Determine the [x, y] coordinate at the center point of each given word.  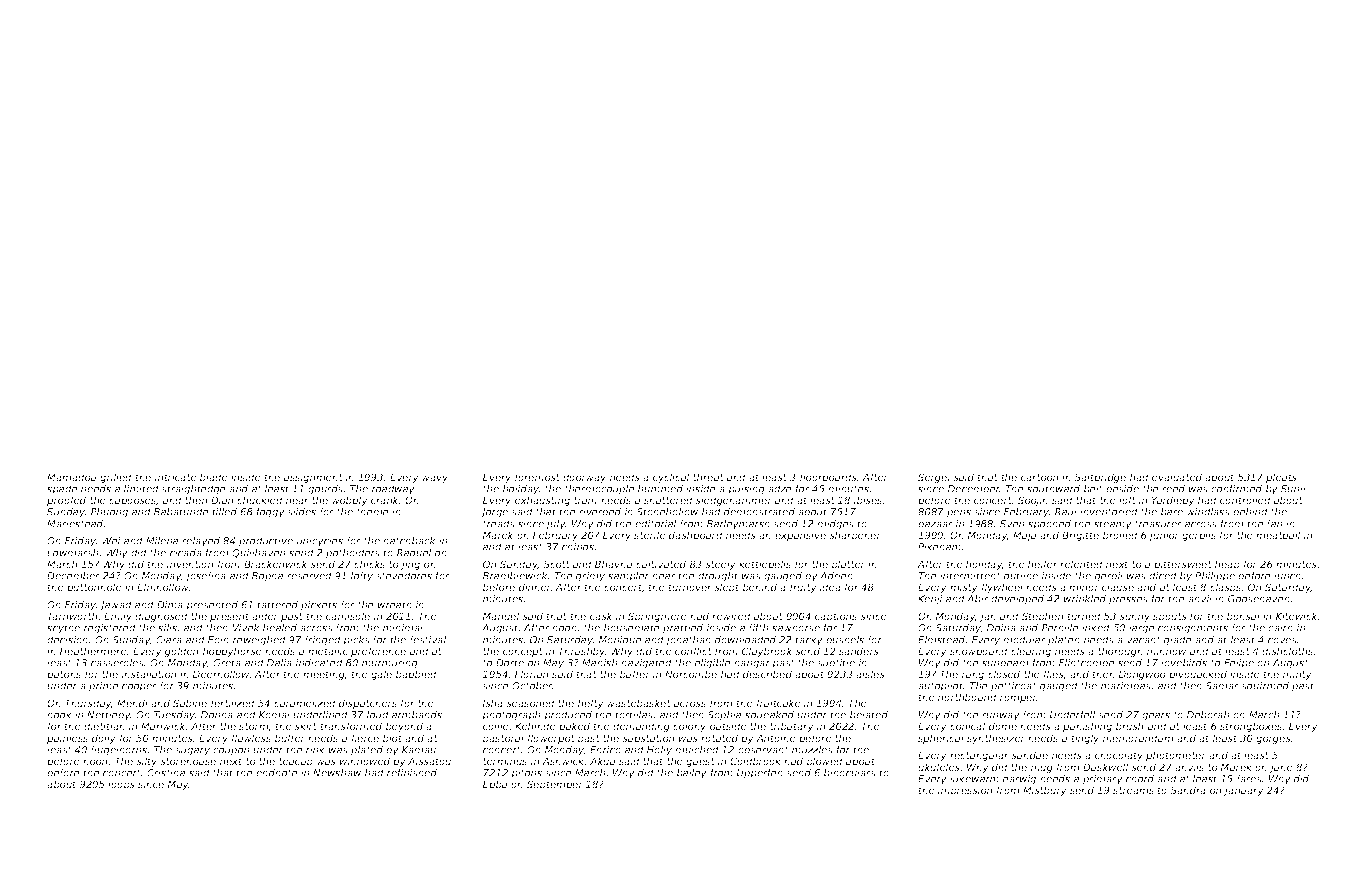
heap [1227, 565]
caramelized [305, 703]
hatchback [409, 541]
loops [121, 785]
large [1142, 629]
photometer [1176, 756]
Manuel [501, 616]
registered [110, 629]
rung [973, 676]
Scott [556, 564]
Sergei [934, 478]
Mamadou [72, 477]
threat [708, 477]
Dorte [510, 663]
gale [381, 675]
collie [496, 726]
